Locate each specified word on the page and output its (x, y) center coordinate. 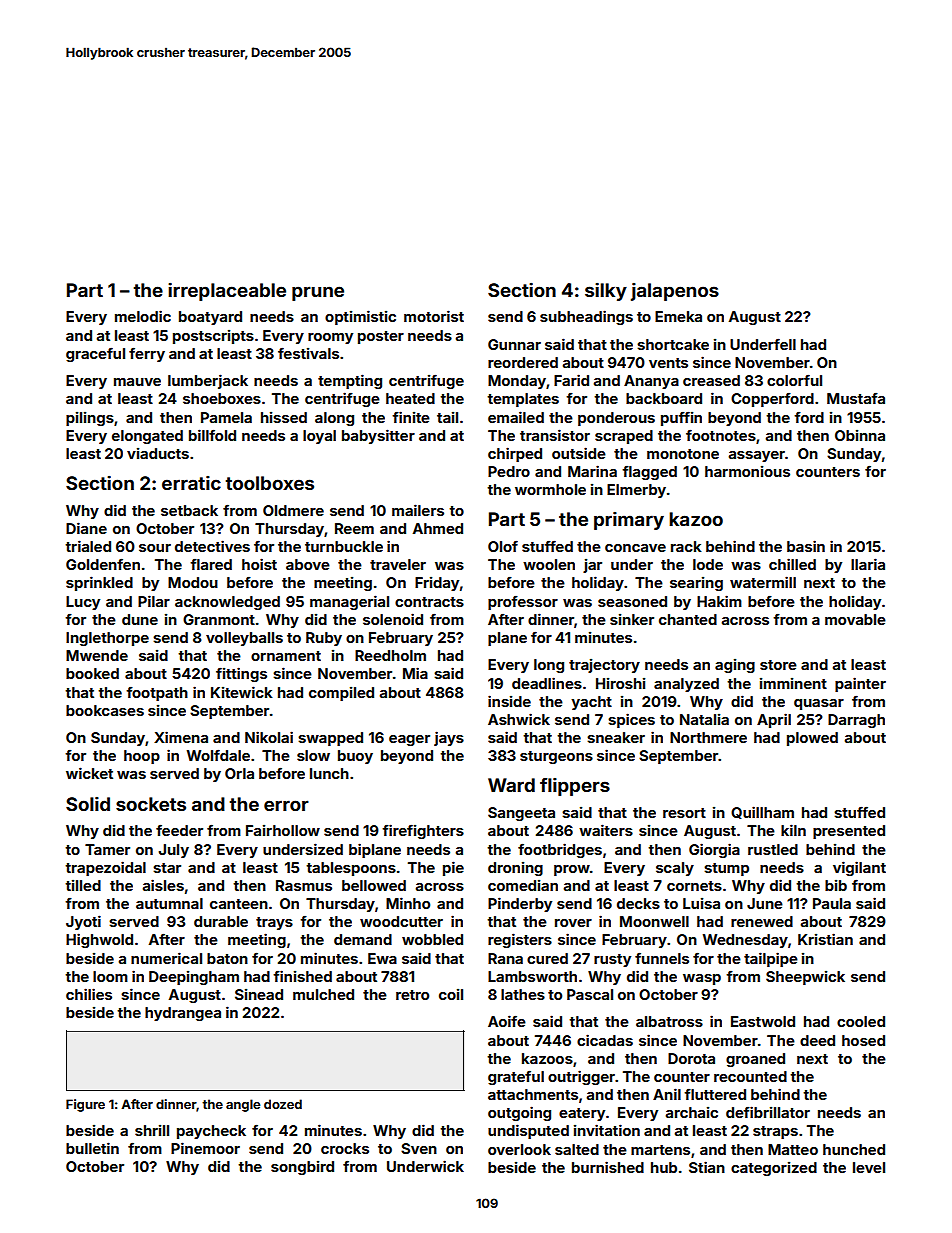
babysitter (378, 436)
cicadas (605, 1040)
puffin (681, 418)
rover (573, 923)
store (778, 665)
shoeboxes (222, 398)
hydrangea (183, 1014)
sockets (151, 804)
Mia (415, 673)
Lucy (83, 603)
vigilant (859, 868)
